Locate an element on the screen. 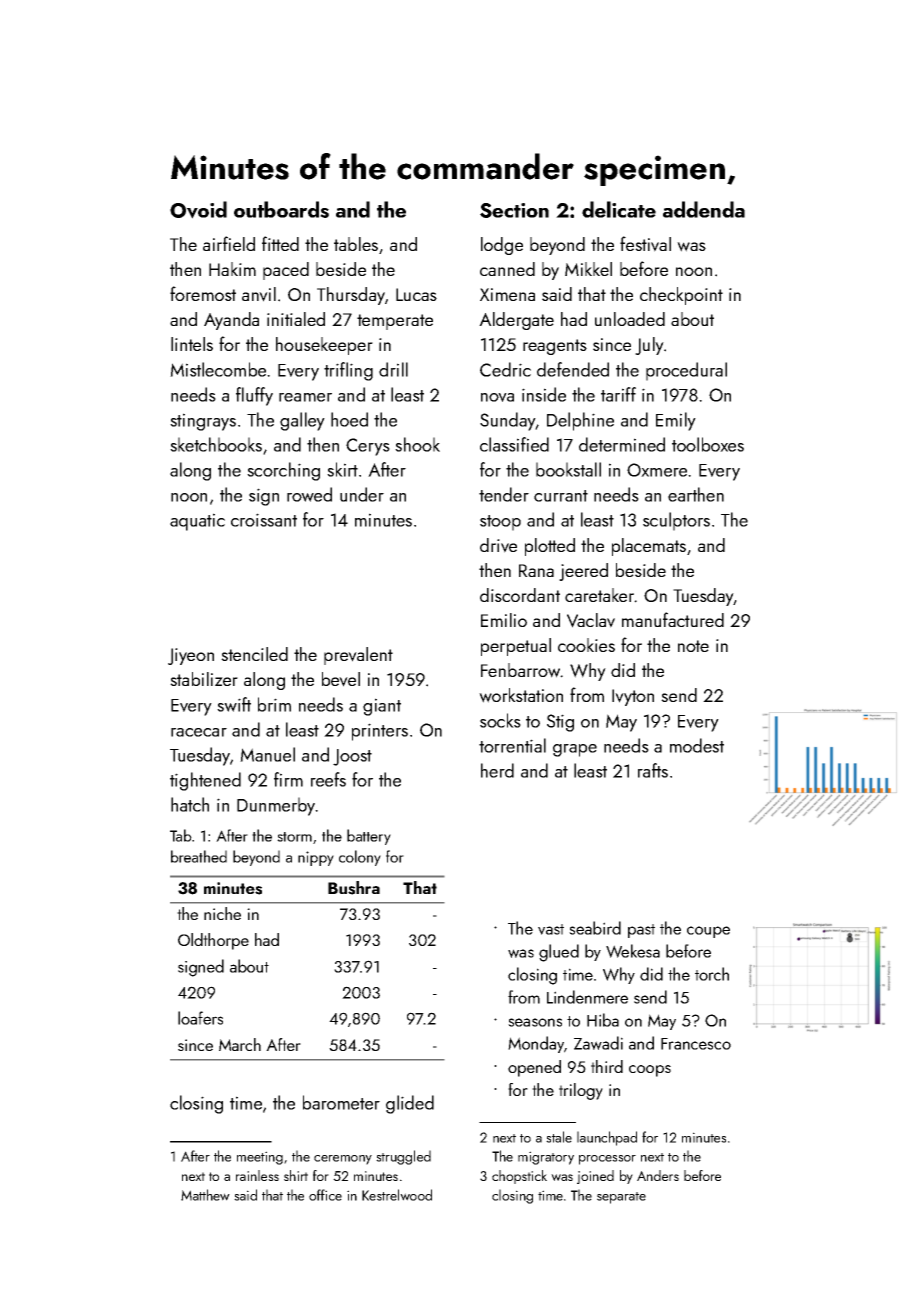 The image size is (924, 1311). under is located at coordinates (362, 494).
